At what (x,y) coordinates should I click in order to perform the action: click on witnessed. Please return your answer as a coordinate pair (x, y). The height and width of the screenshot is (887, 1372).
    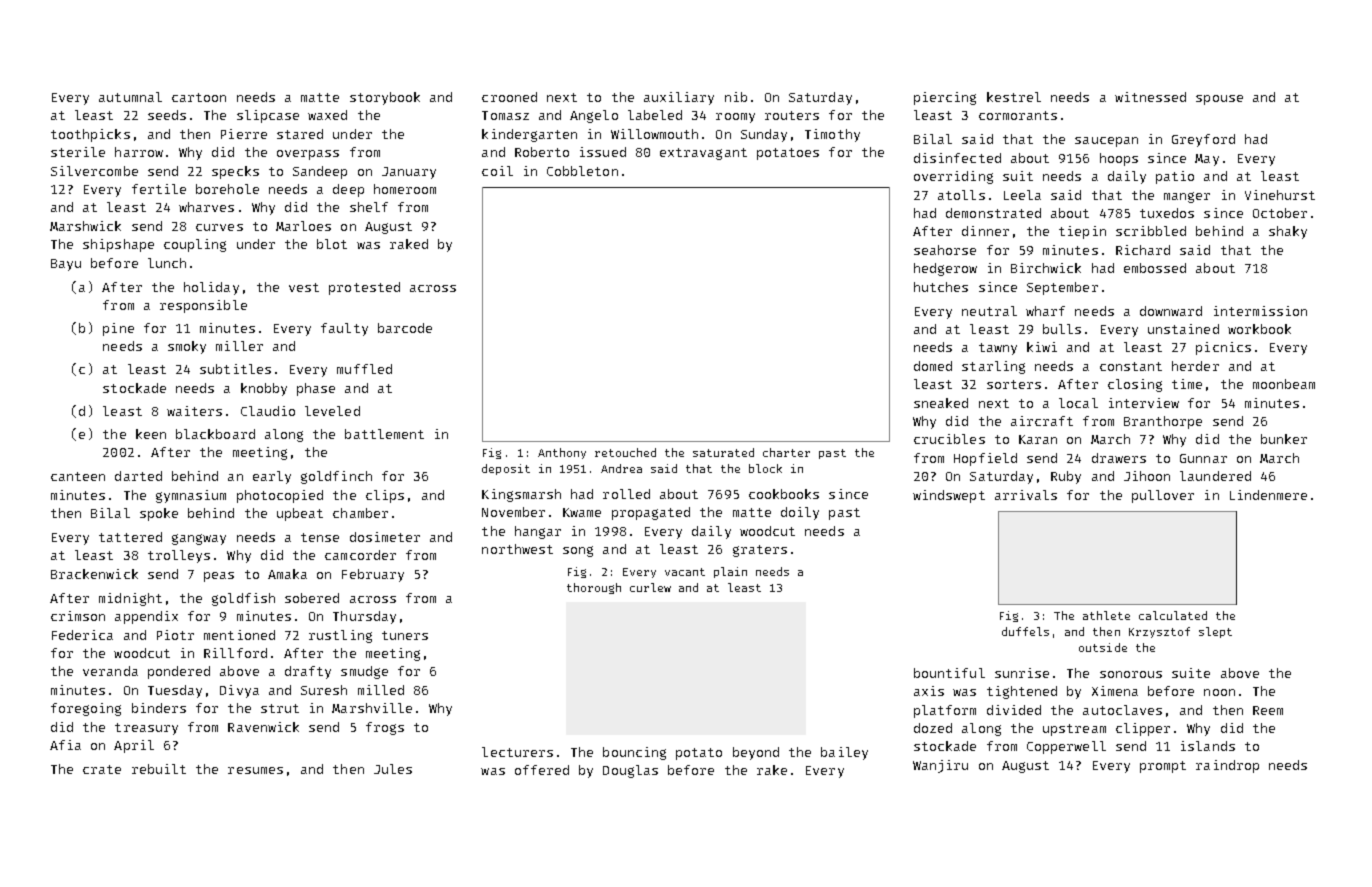
    Looking at the image, I should click on (1150, 97).
